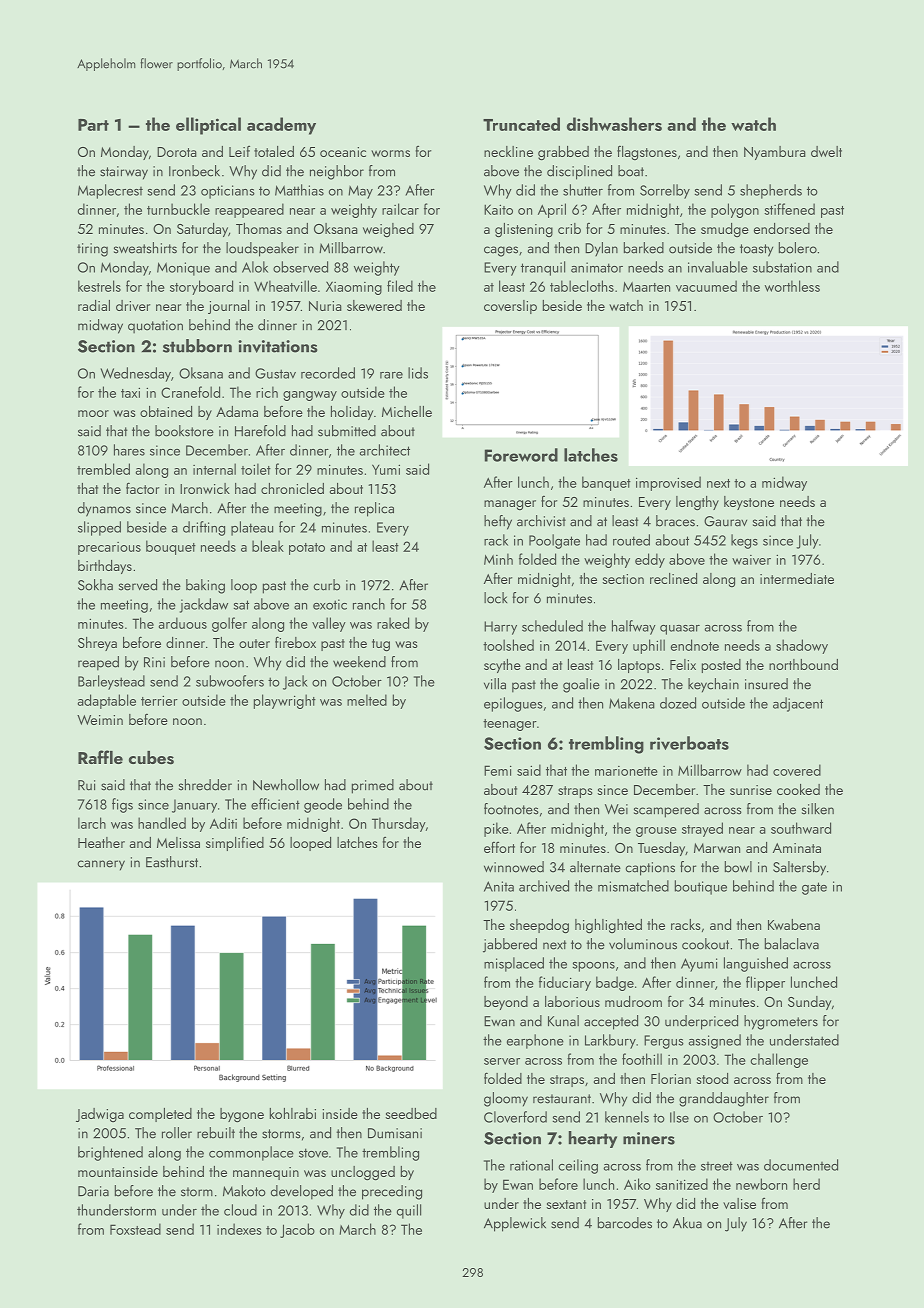 The height and width of the image is (1308, 924). Describe the element at coordinates (792, 286) in the image. I see `worthless` at that location.
